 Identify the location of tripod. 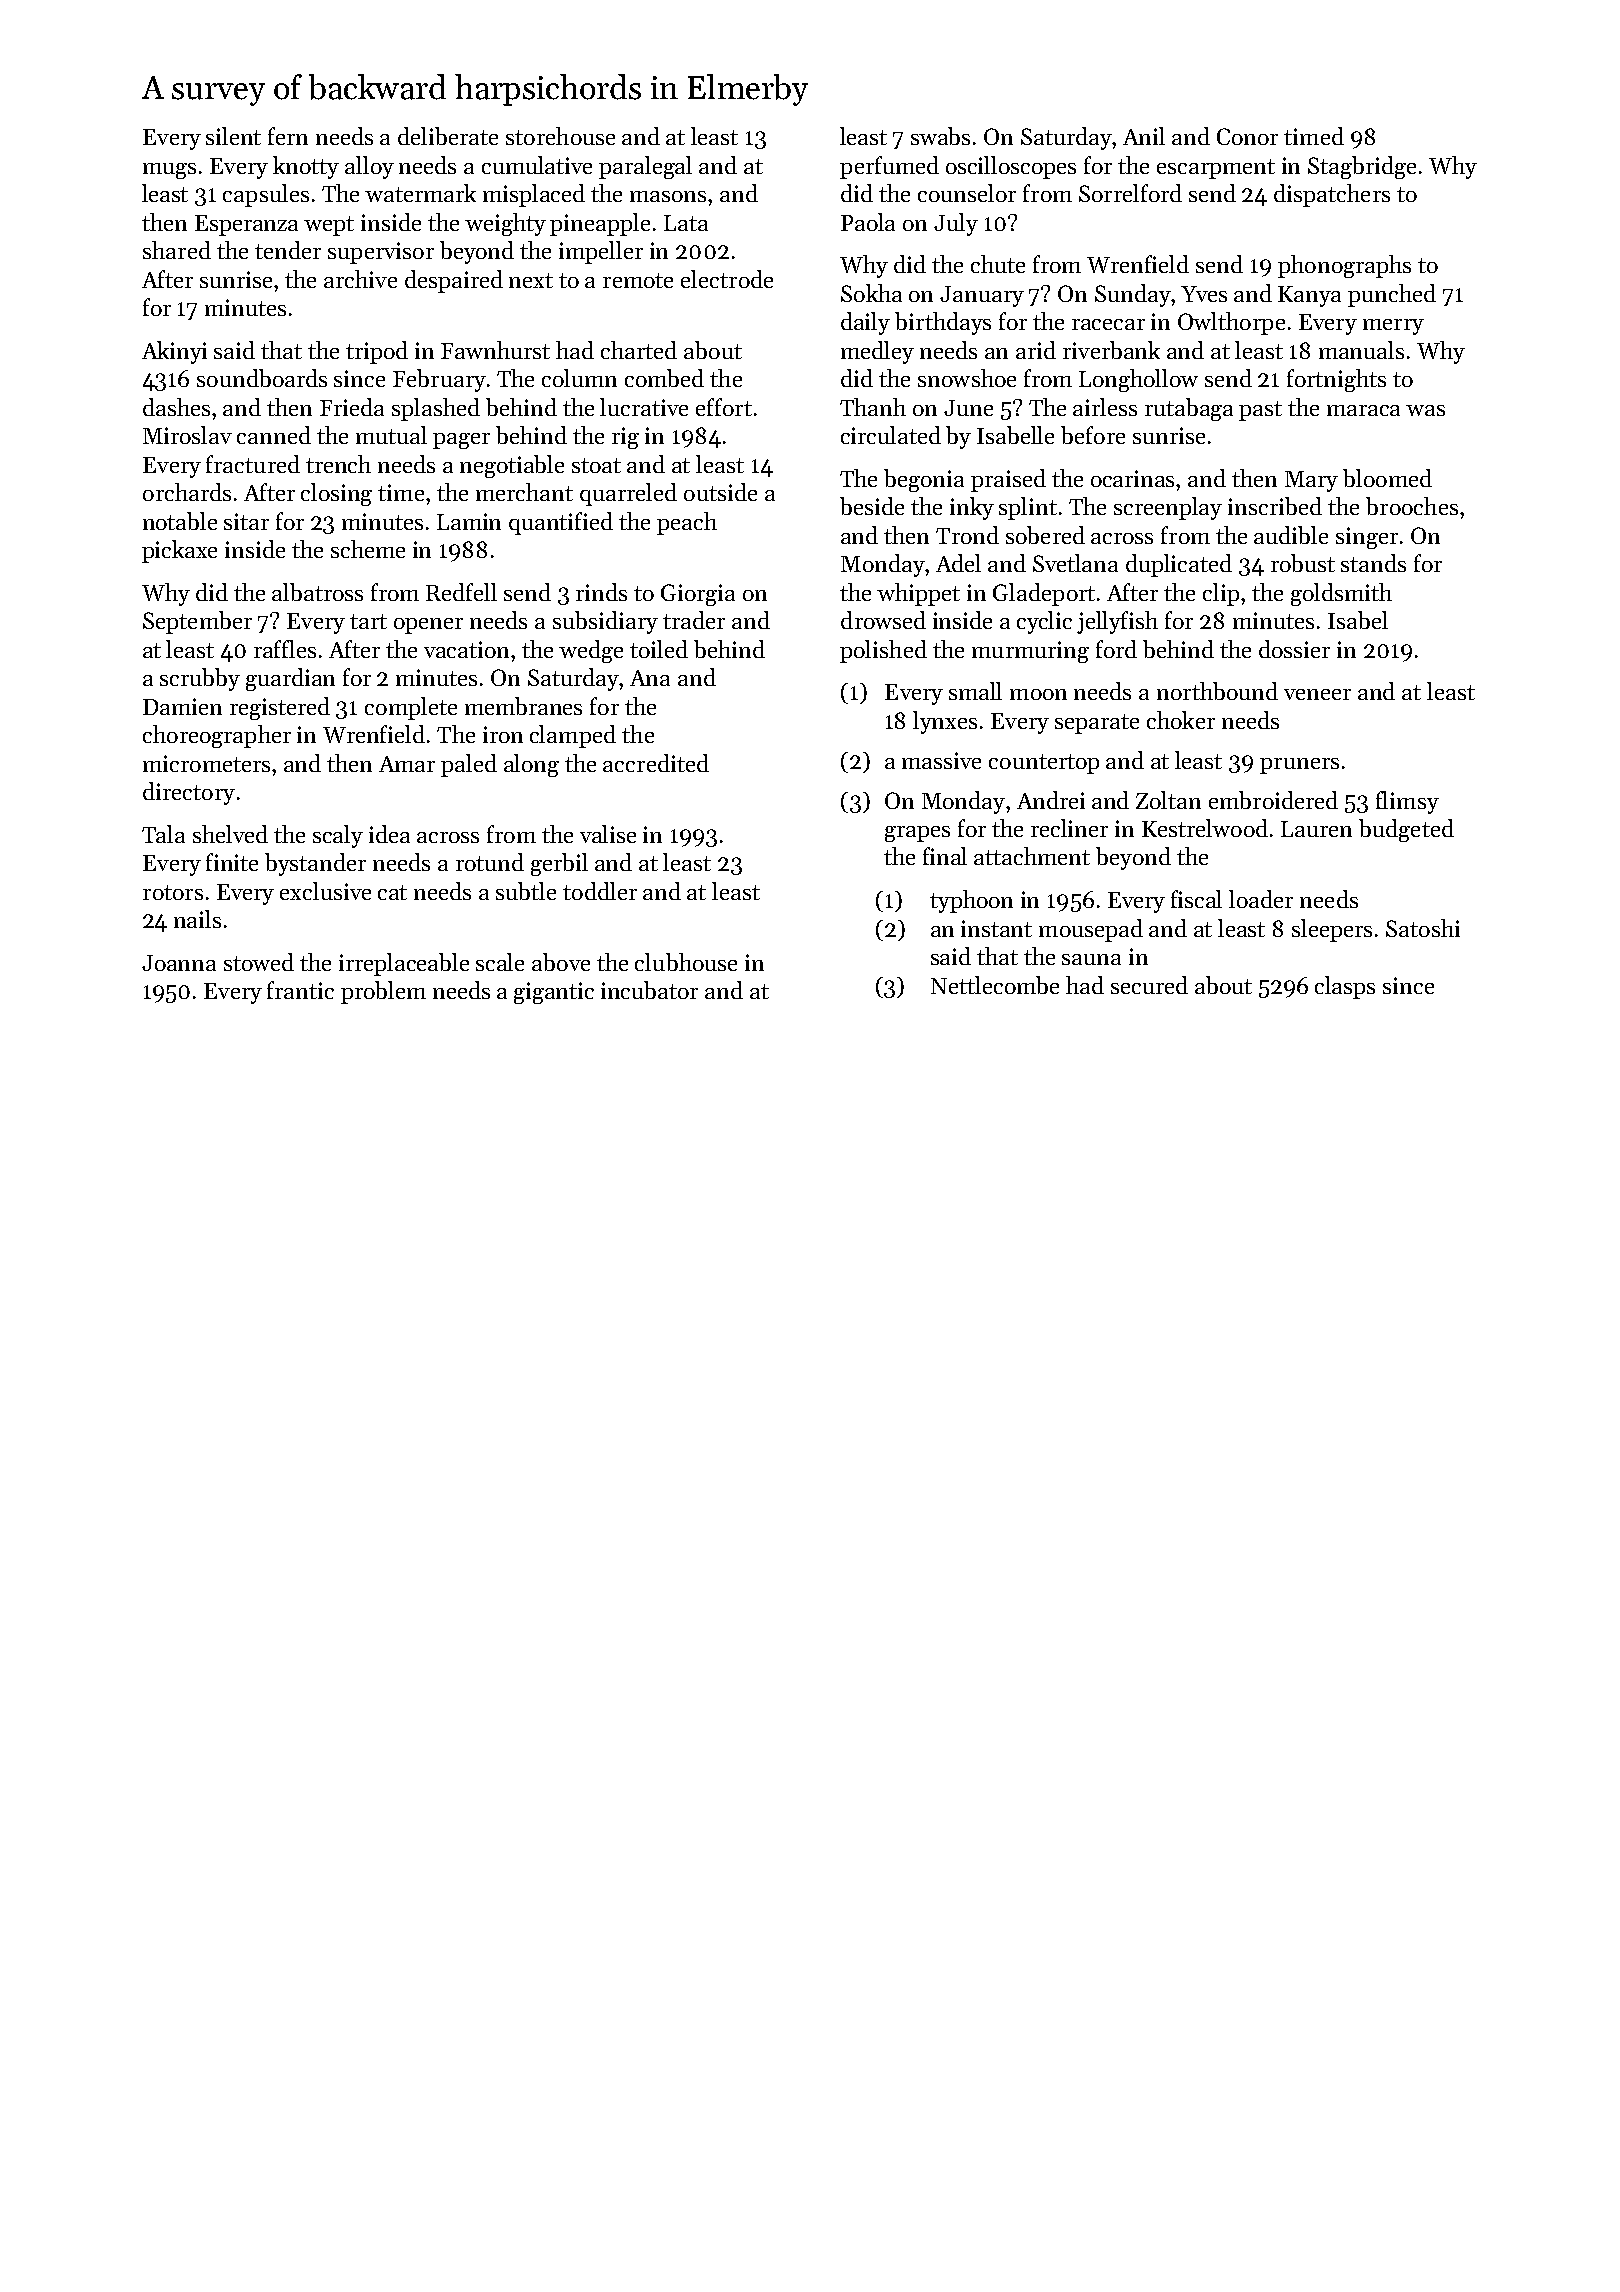
(377, 352).
